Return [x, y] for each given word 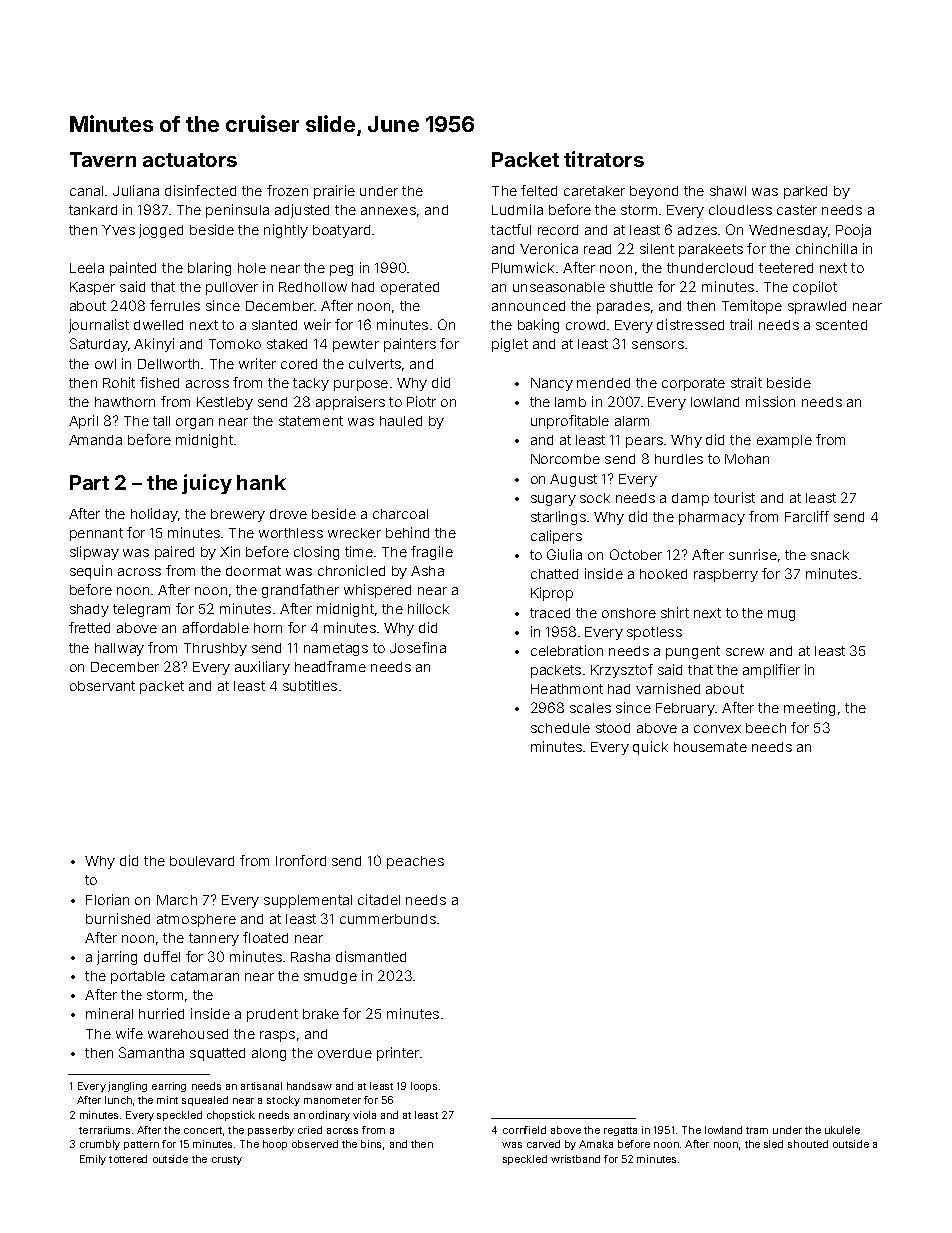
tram [757, 1130]
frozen [287, 190]
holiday [154, 515]
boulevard [202, 861]
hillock [428, 608]
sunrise [753, 554]
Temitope [752, 307]
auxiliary [262, 668]
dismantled [371, 956]
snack [830, 555]
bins [371, 1144]
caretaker [594, 191]
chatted [554, 574]
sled [773, 1144]
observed [315, 1144]
